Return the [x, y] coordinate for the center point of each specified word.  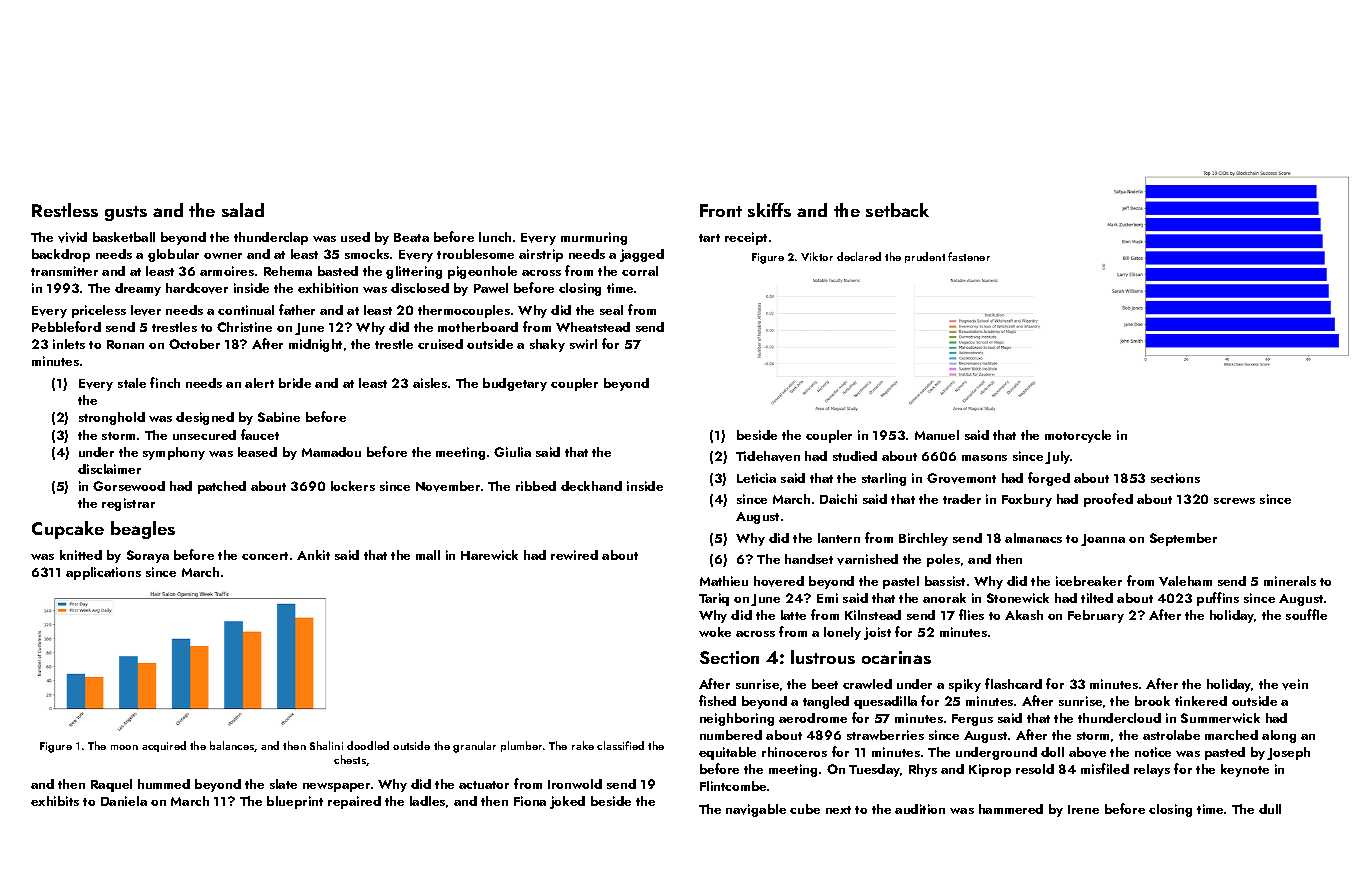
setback [897, 210]
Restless [65, 210]
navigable [756, 810]
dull [1270, 809]
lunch [495, 237]
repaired [354, 802]
